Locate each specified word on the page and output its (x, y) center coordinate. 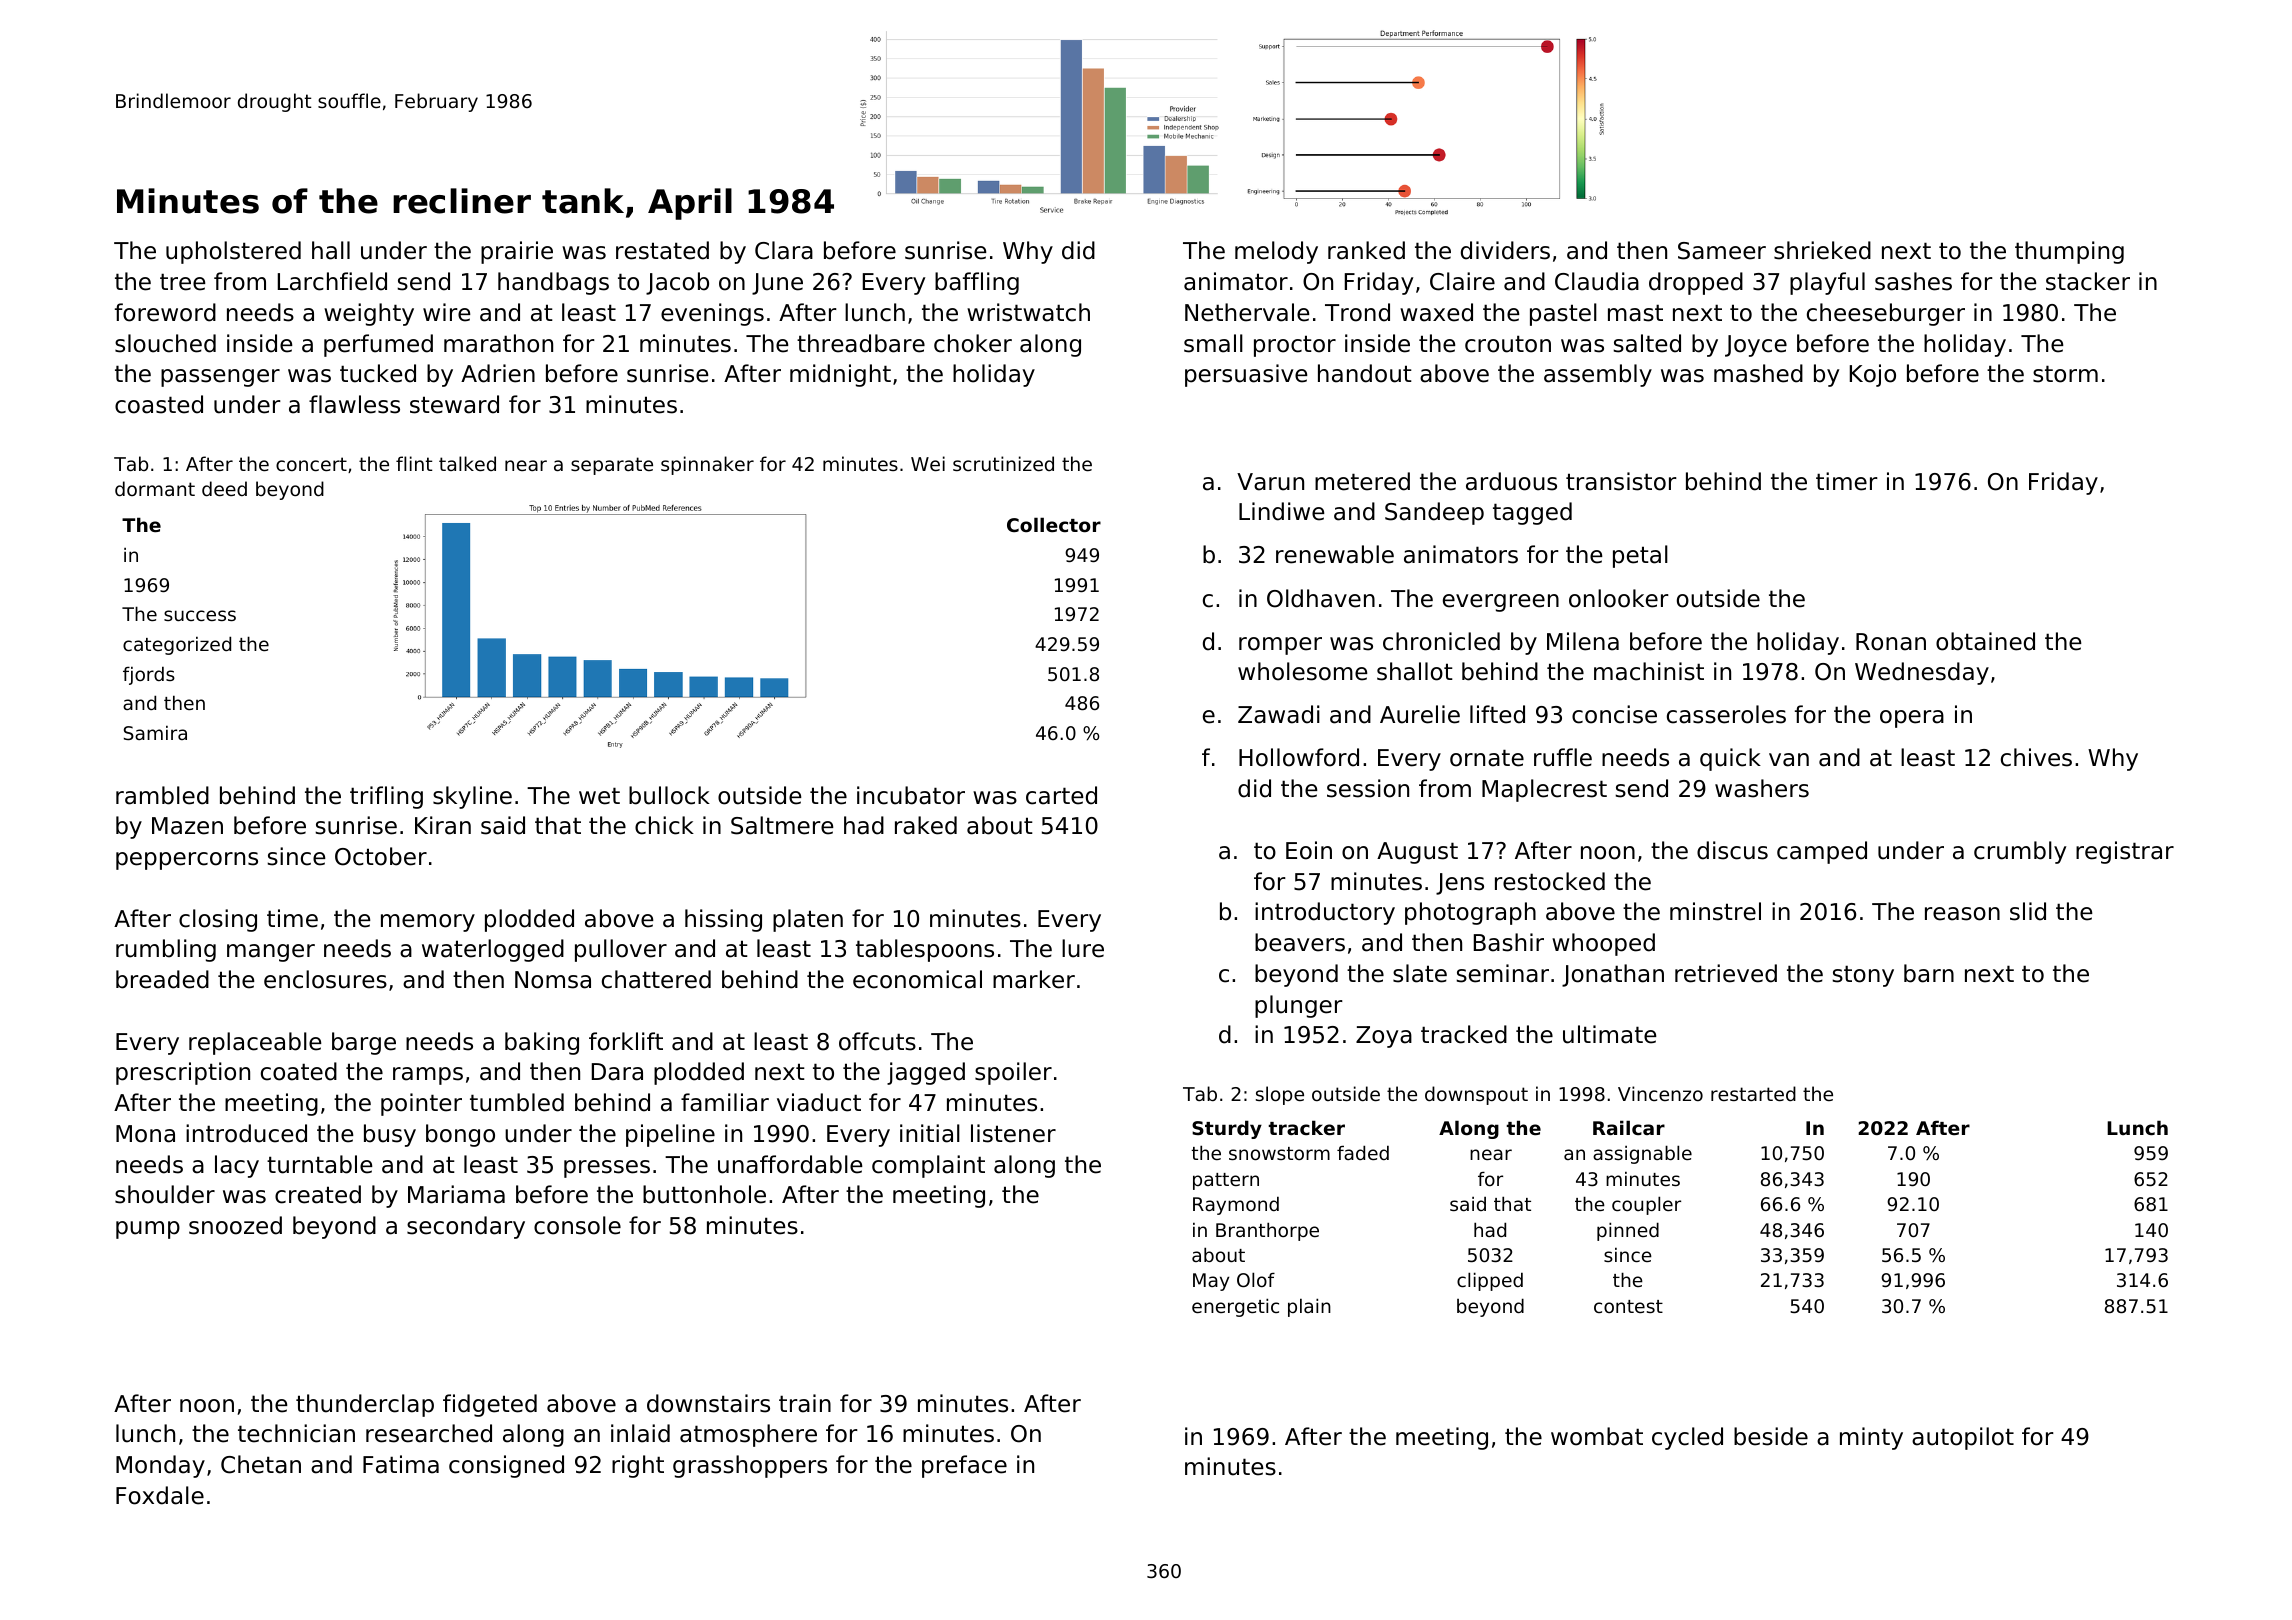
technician (296, 1433)
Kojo (1873, 375)
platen (808, 920)
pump (148, 1230)
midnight (840, 375)
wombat (1597, 1436)
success (200, 615)
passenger (220, 378)
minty (1871, 1438)
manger (271, 953)
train (805, 1403)
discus (1732, 850)
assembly (1598, 375)
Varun (1270, 482)
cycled (1687, 1438)
